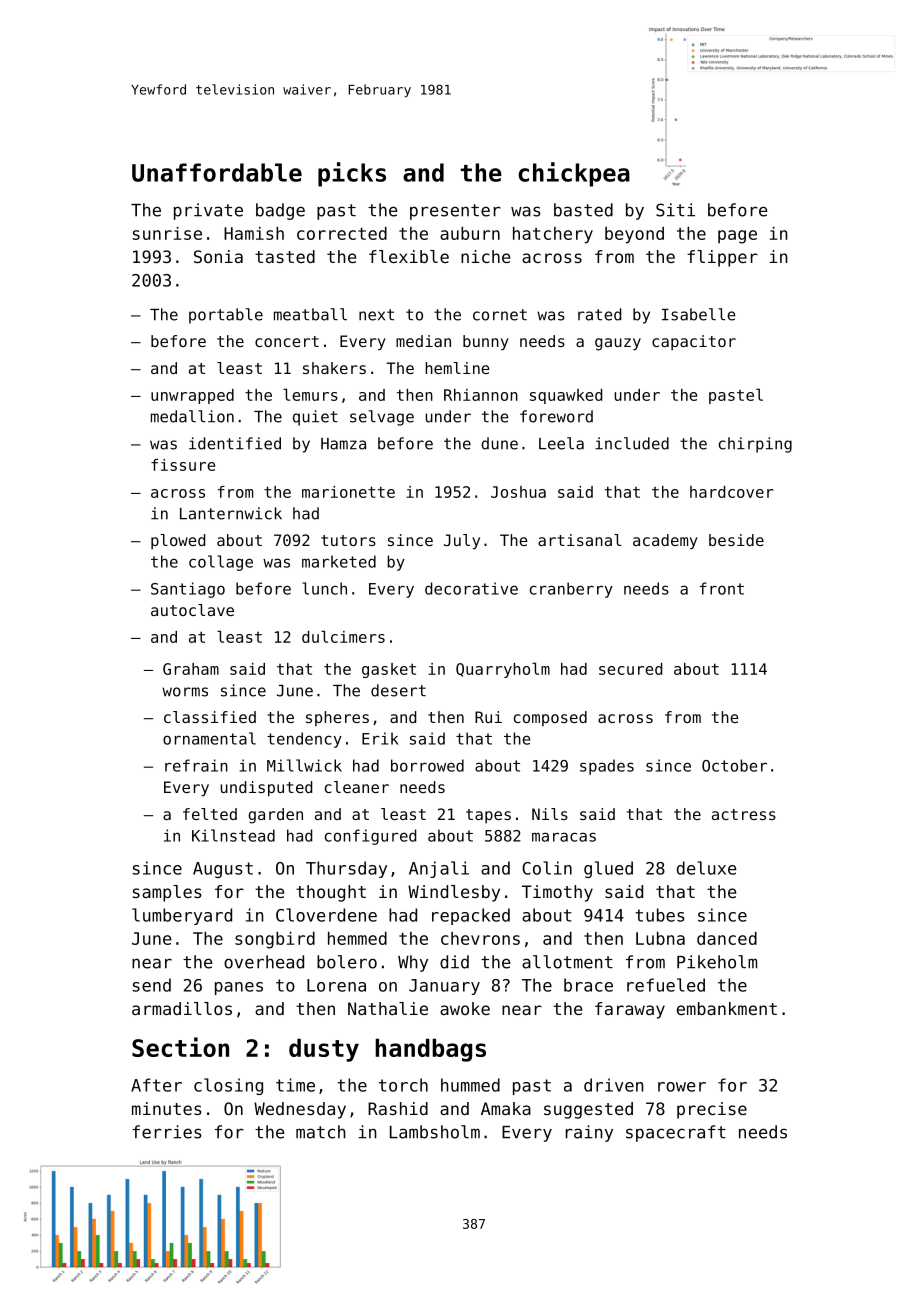 This screenshot has width=924, height=1311. What do you see at coordinates (398, 1108) in the screenshot?
I see `Rashid` at bounding box center [398, 1108].
